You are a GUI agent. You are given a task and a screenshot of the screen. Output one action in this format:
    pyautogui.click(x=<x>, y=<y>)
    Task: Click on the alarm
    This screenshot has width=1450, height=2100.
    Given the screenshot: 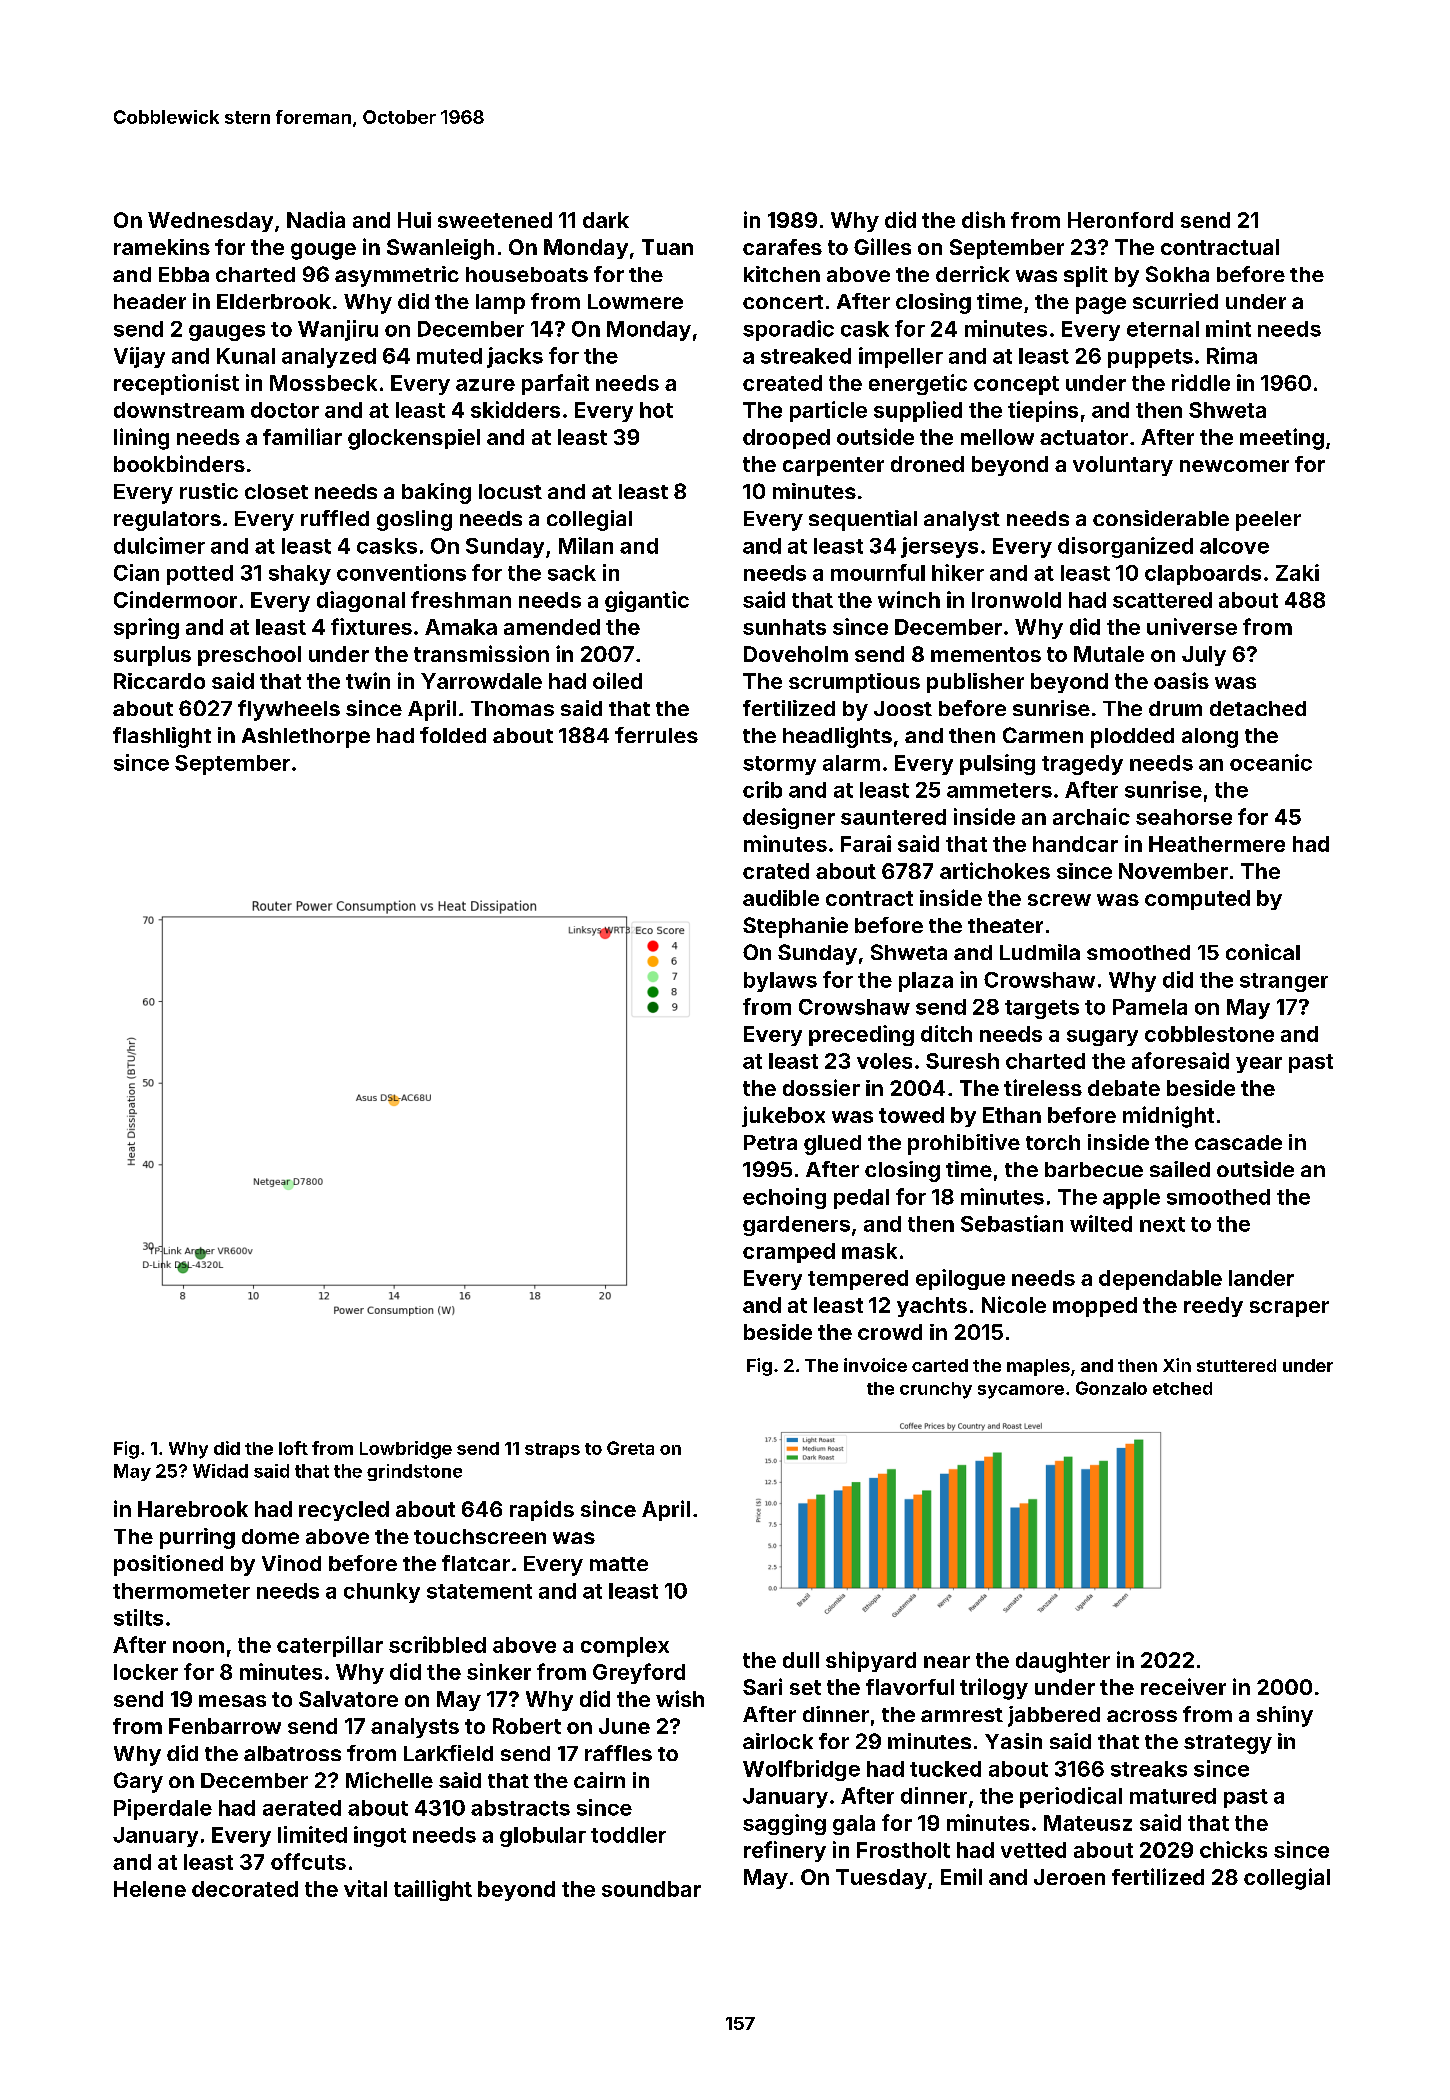 What is the action you would take?
    pyautogui.click(x=851, y=763)
